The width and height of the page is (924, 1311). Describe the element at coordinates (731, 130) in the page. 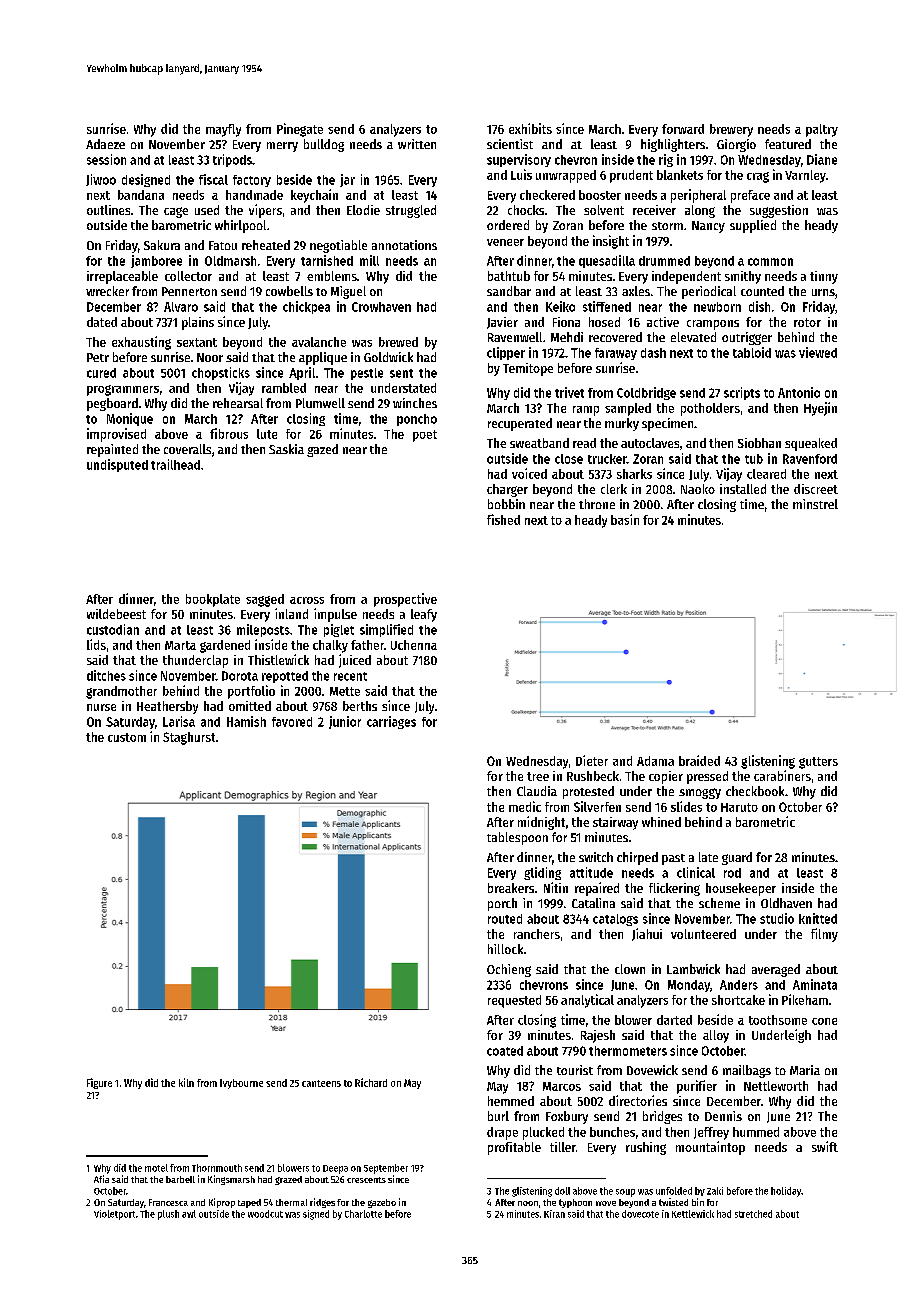

I see `brewery` at that location.
